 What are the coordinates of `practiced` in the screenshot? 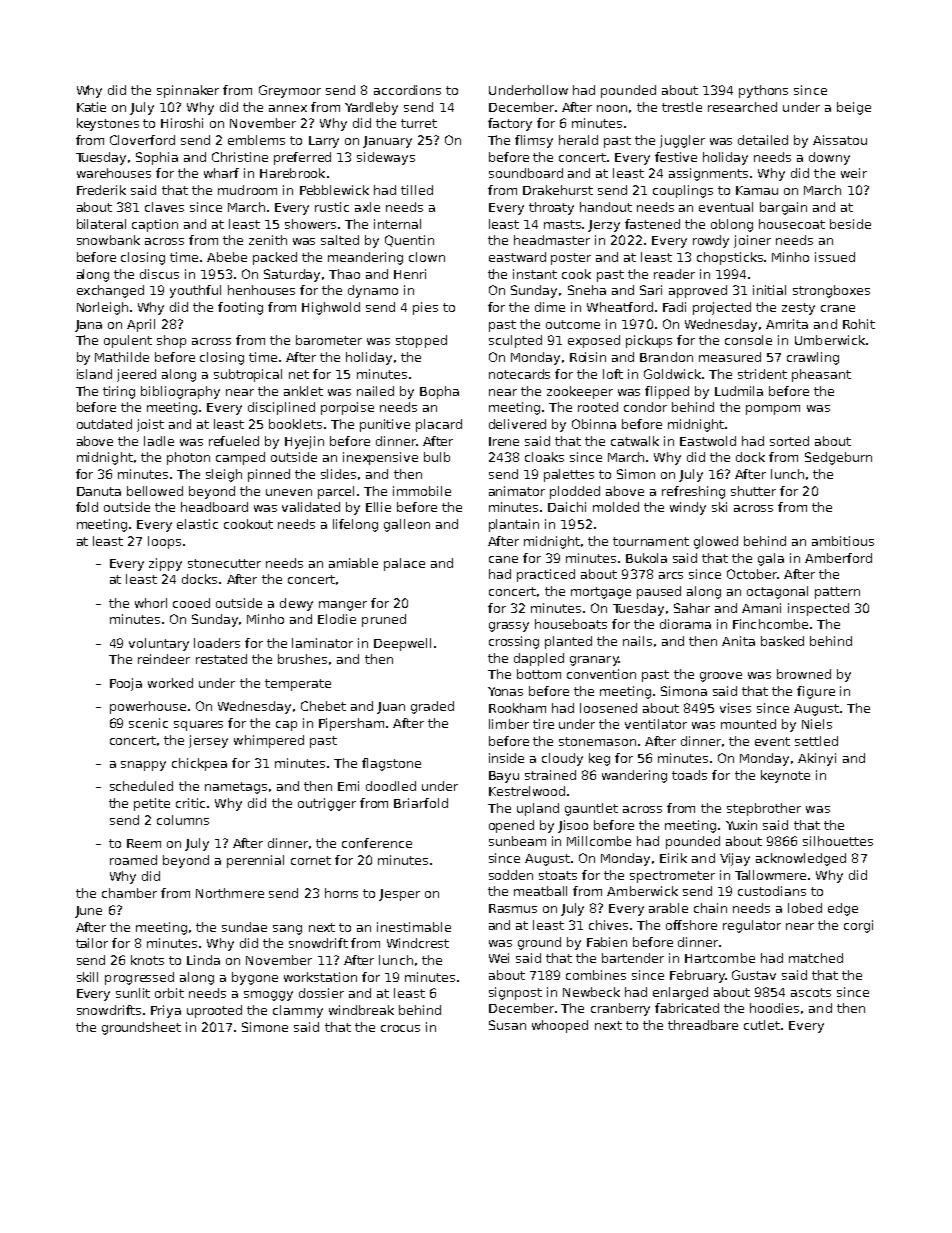 It's located at (546, 575).
